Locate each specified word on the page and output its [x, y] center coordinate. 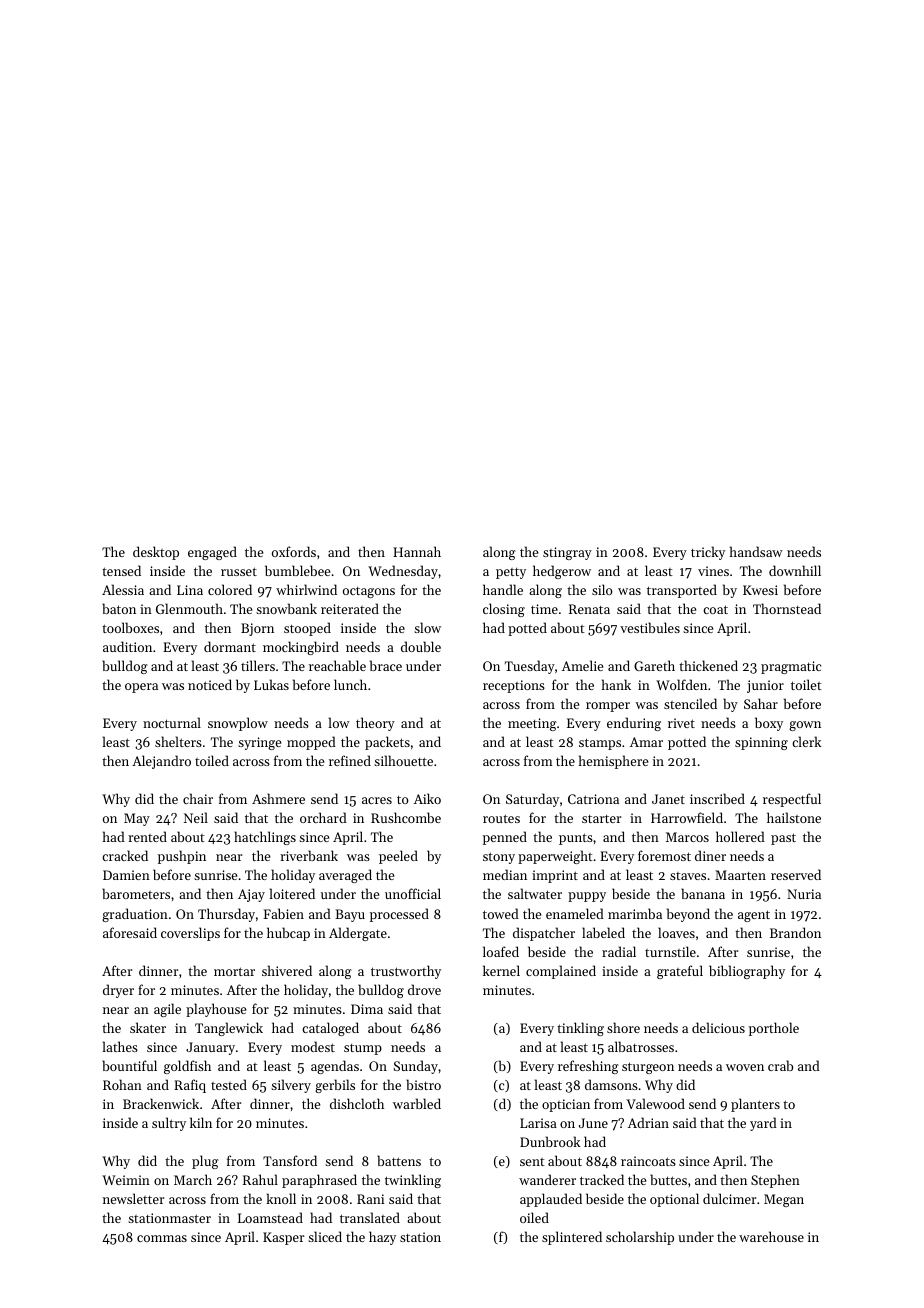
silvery [291, 1086]
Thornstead [787, 608]
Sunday [416, 1067]
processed [399, 915]
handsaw [756, 551]
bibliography [747, 972]
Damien [126, 875]
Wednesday [403, 572]
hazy [382, 1238]
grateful [680, 972]
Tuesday [530, 667]
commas [162, 1238]
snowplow [238, 724]
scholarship [640, 1238]
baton [119, 608]
